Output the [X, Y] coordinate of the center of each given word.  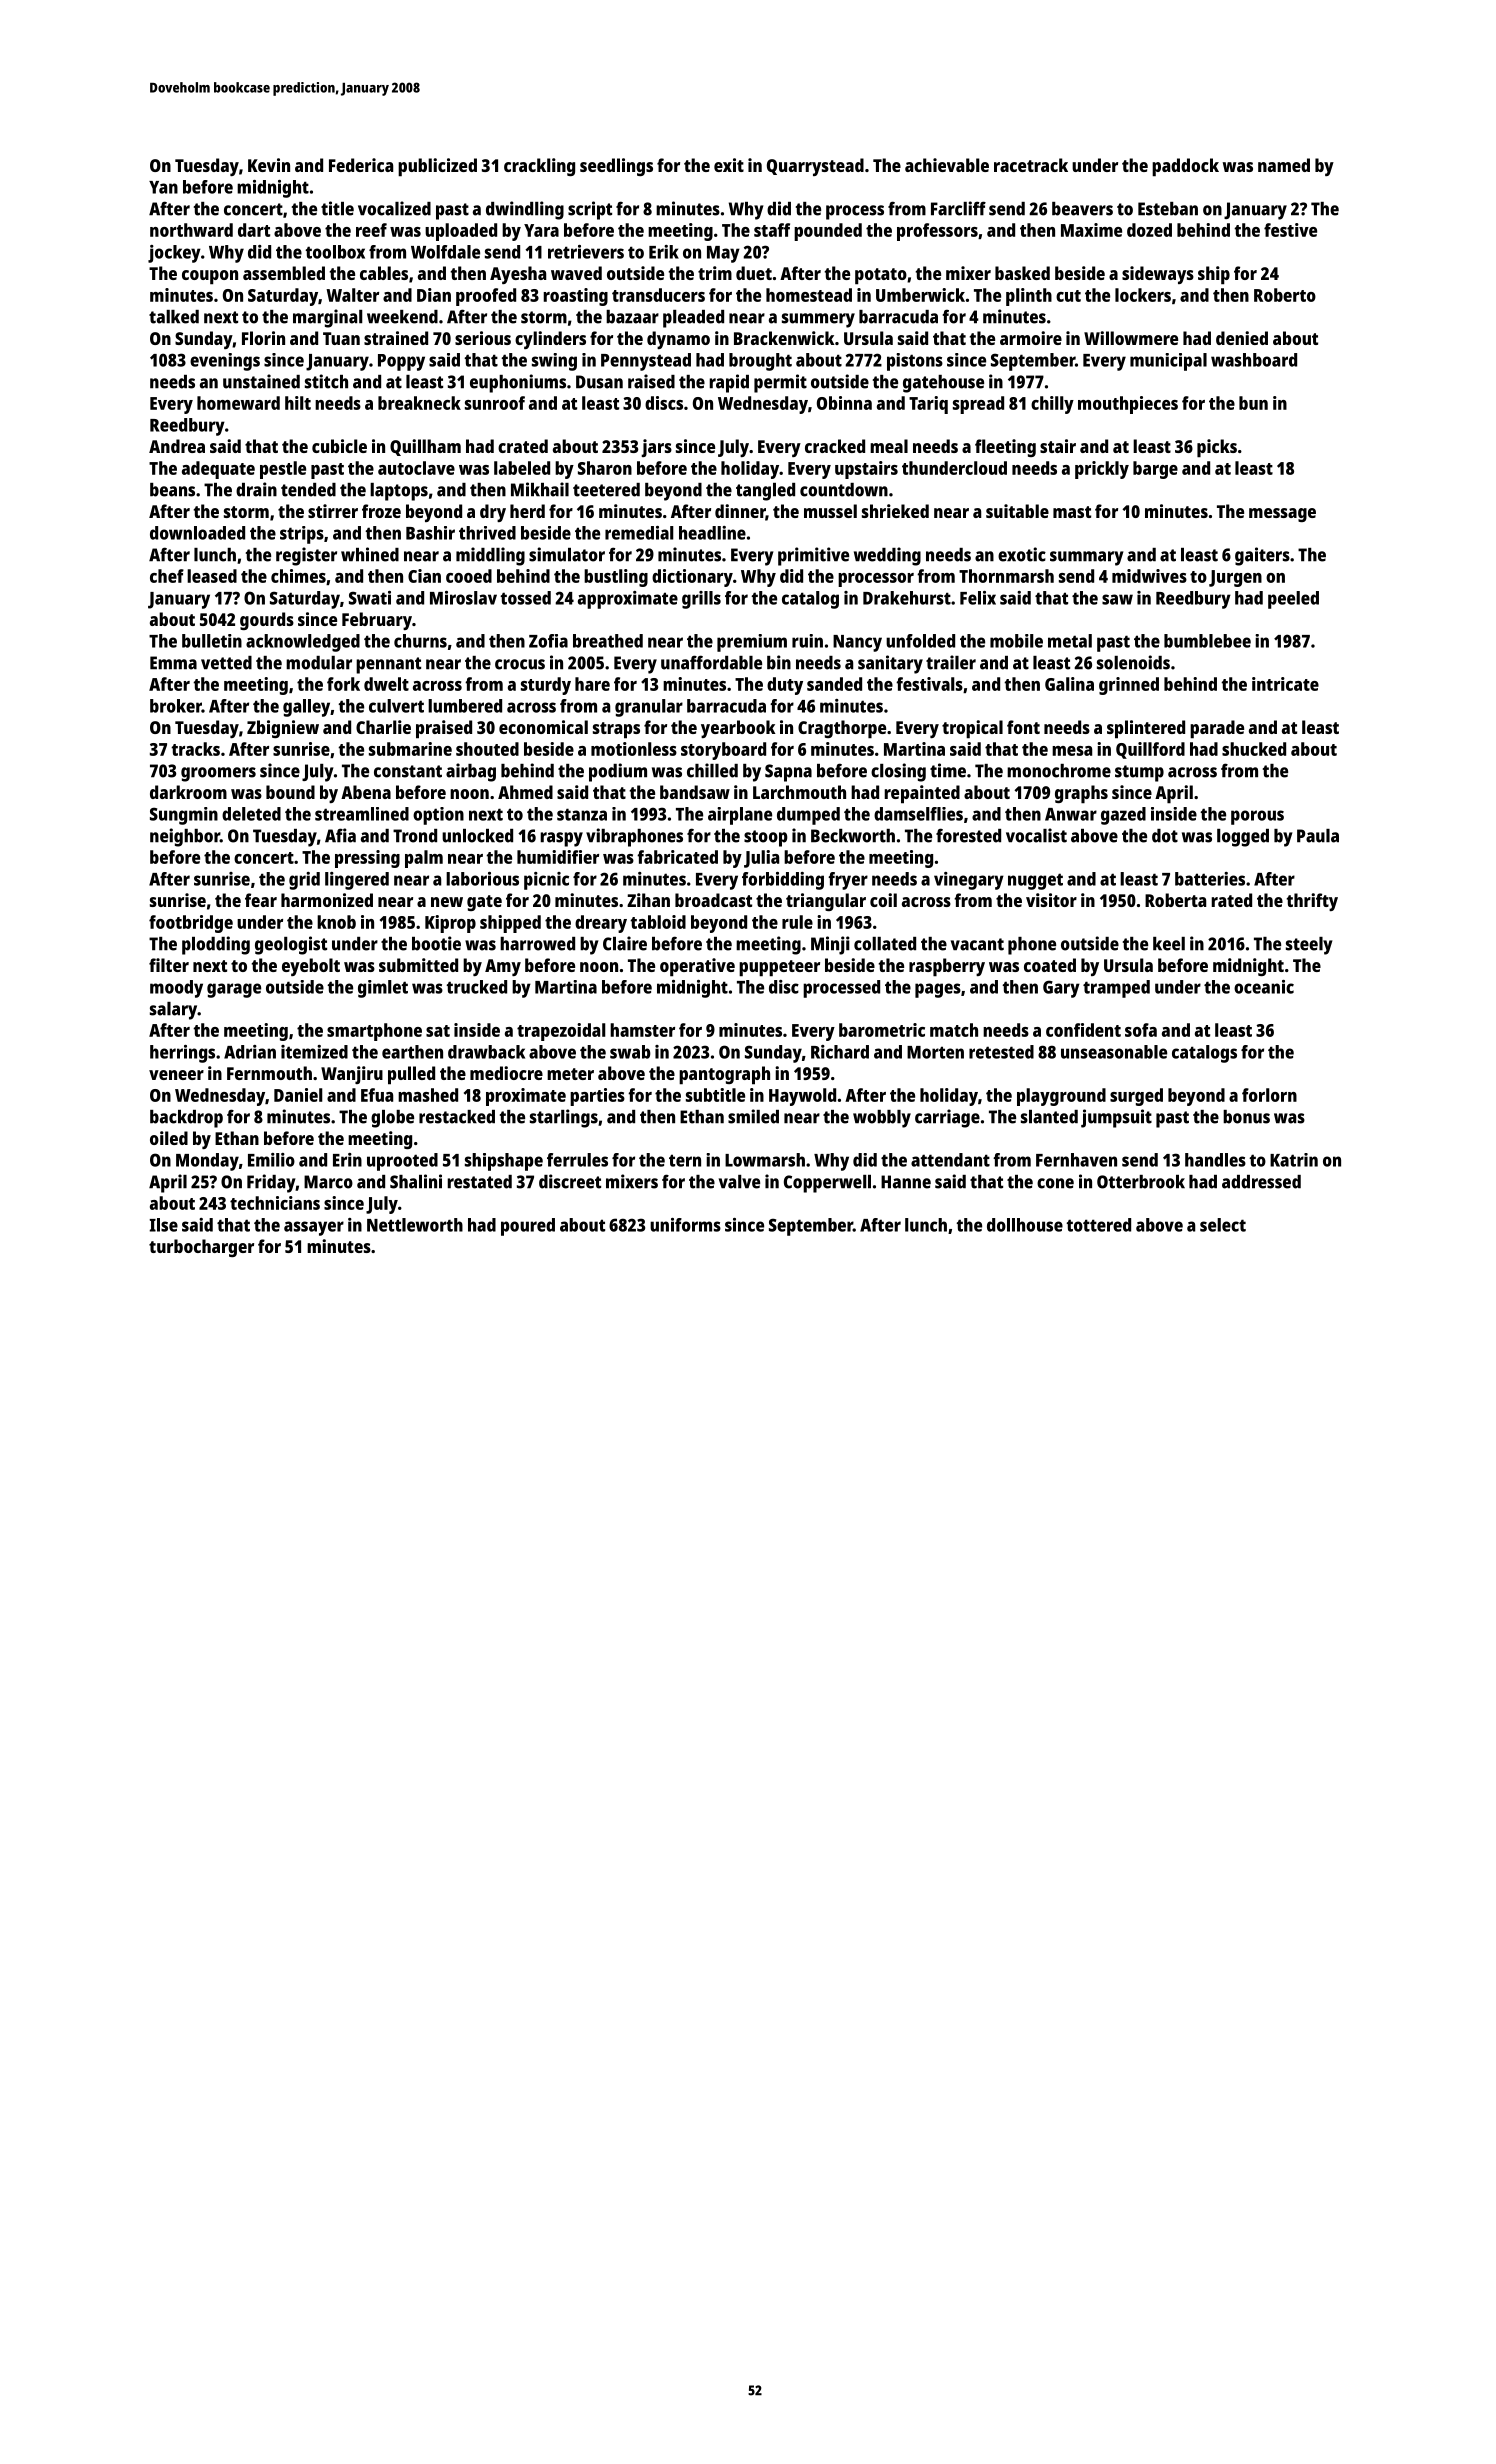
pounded [828, 232]
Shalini [416, 1181]
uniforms [685, 1225]
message [1282, 515]
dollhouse [1025, 1225]
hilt [298, 403]
